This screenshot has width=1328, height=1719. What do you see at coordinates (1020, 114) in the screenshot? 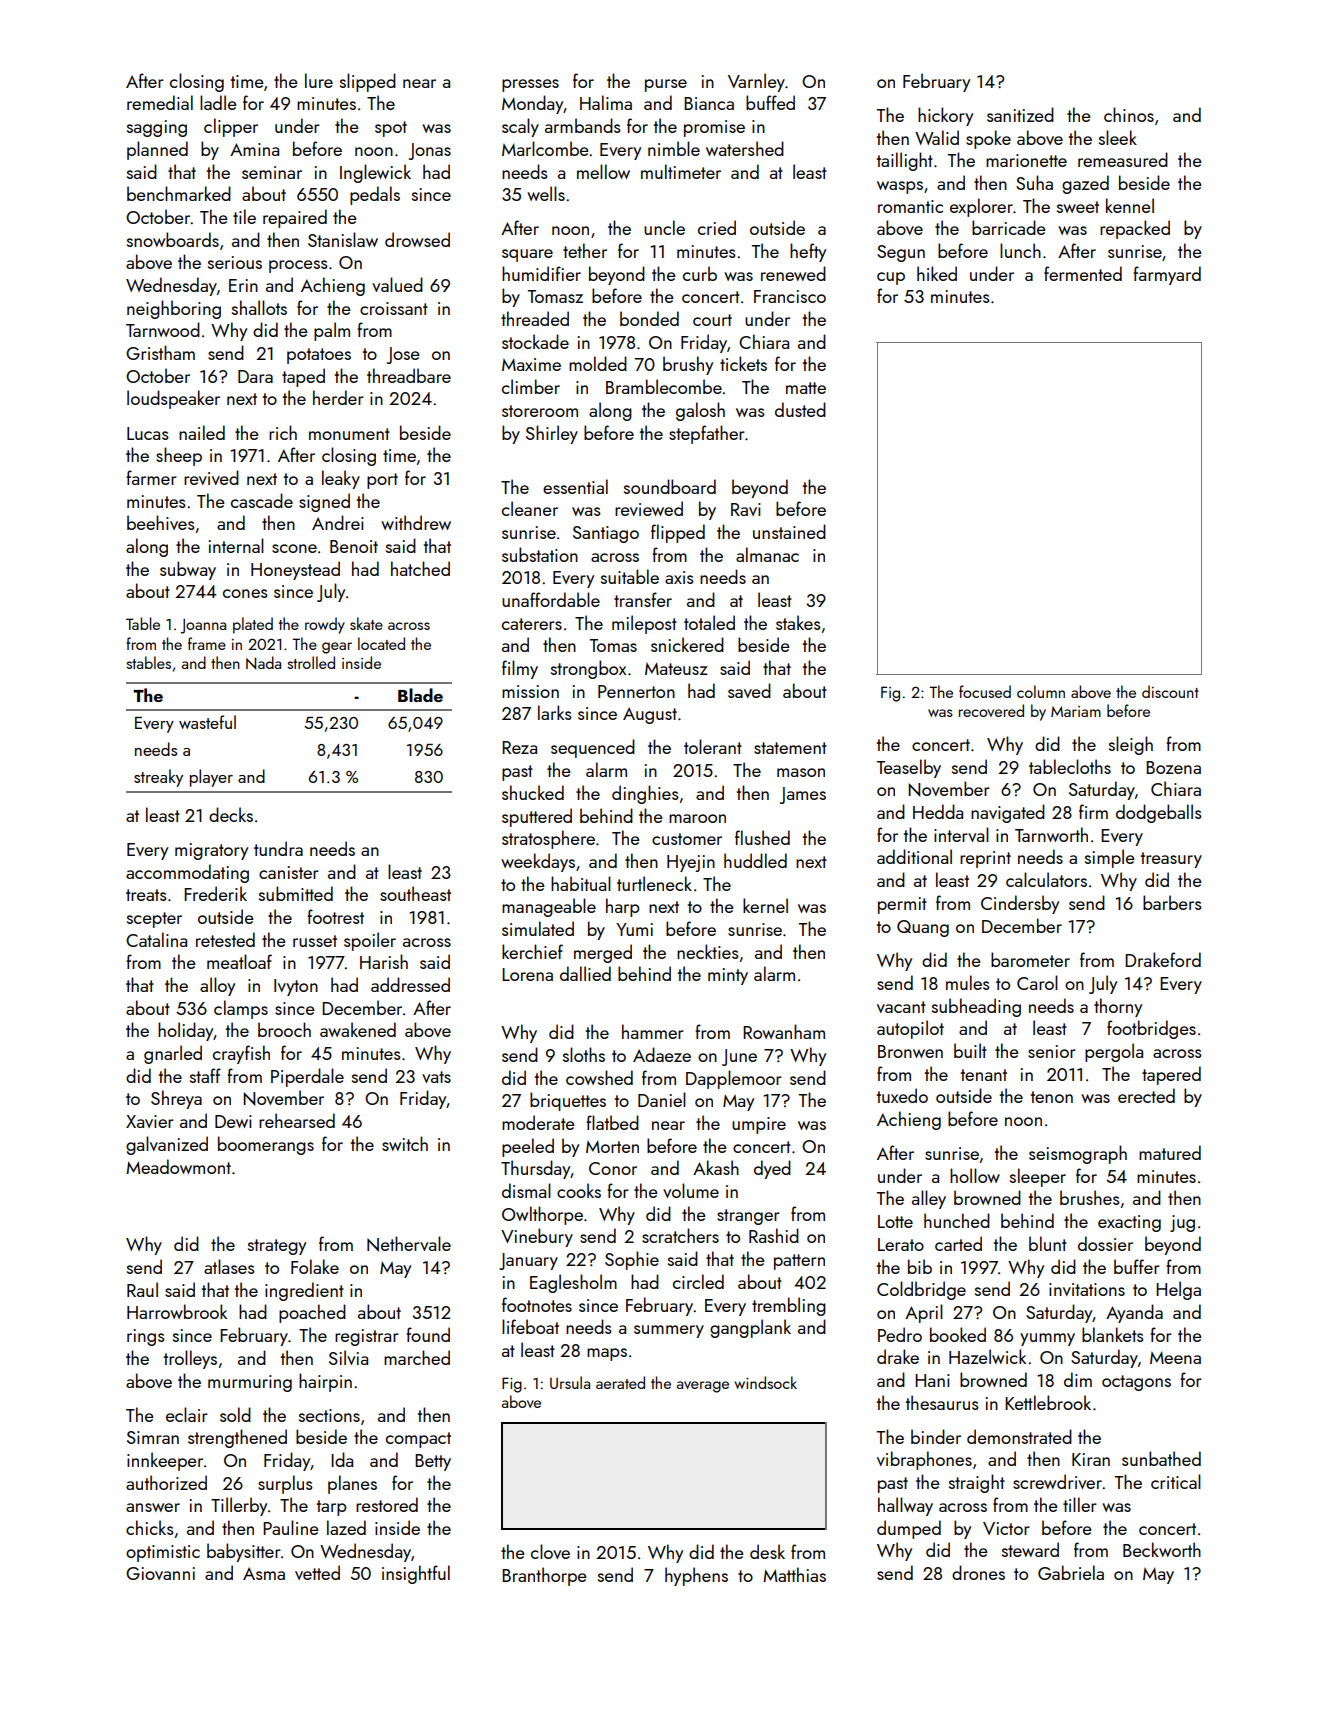
I see `sanitized` at bounding box center [1020, 114].
